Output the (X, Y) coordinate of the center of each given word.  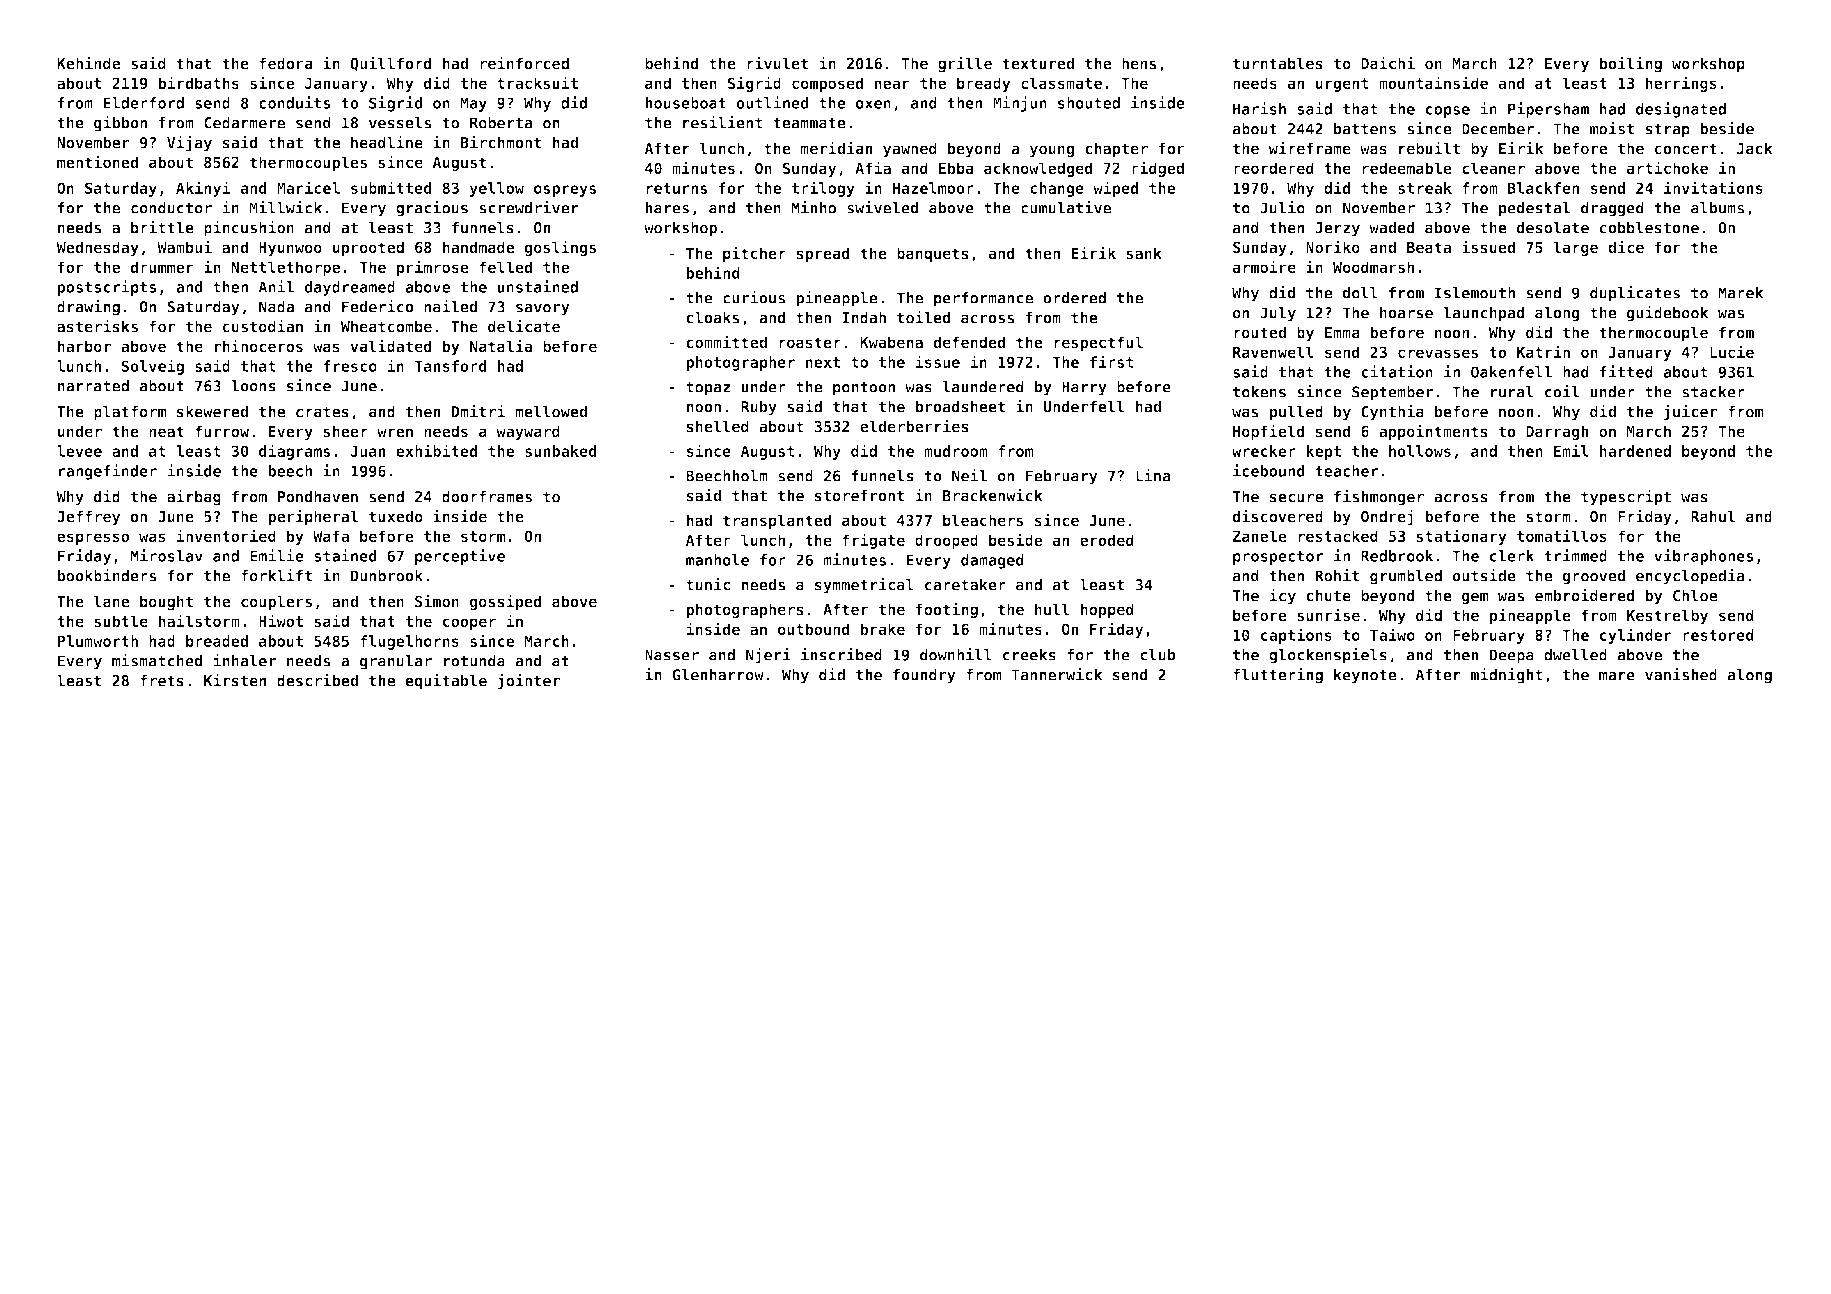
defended (969, 342)
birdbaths (198, 82)
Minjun (1020, 104)
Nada (276, 307)
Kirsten (235, 680)
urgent (1342, 85)
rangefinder (108, 472)
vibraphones (1704, 557)
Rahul (1713, 516)
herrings (1681, 84)
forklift (276, 575)
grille (965, 64)
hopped (1107, 610)
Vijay (189, 144)
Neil (969, 475)
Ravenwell (1273, 352)
